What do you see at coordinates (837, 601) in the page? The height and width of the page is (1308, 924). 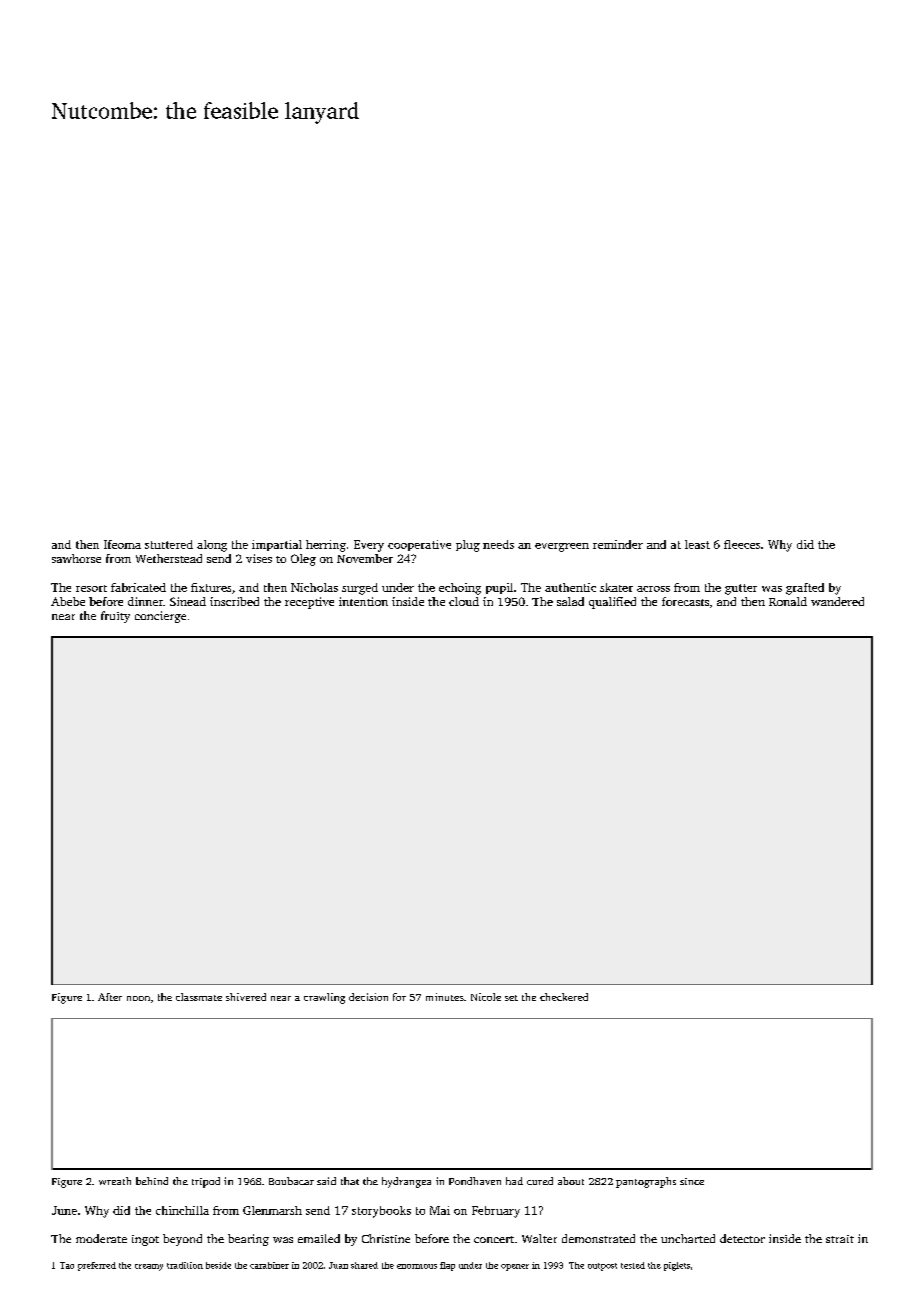 I see `wandered` at bounding box center [837, 601].
